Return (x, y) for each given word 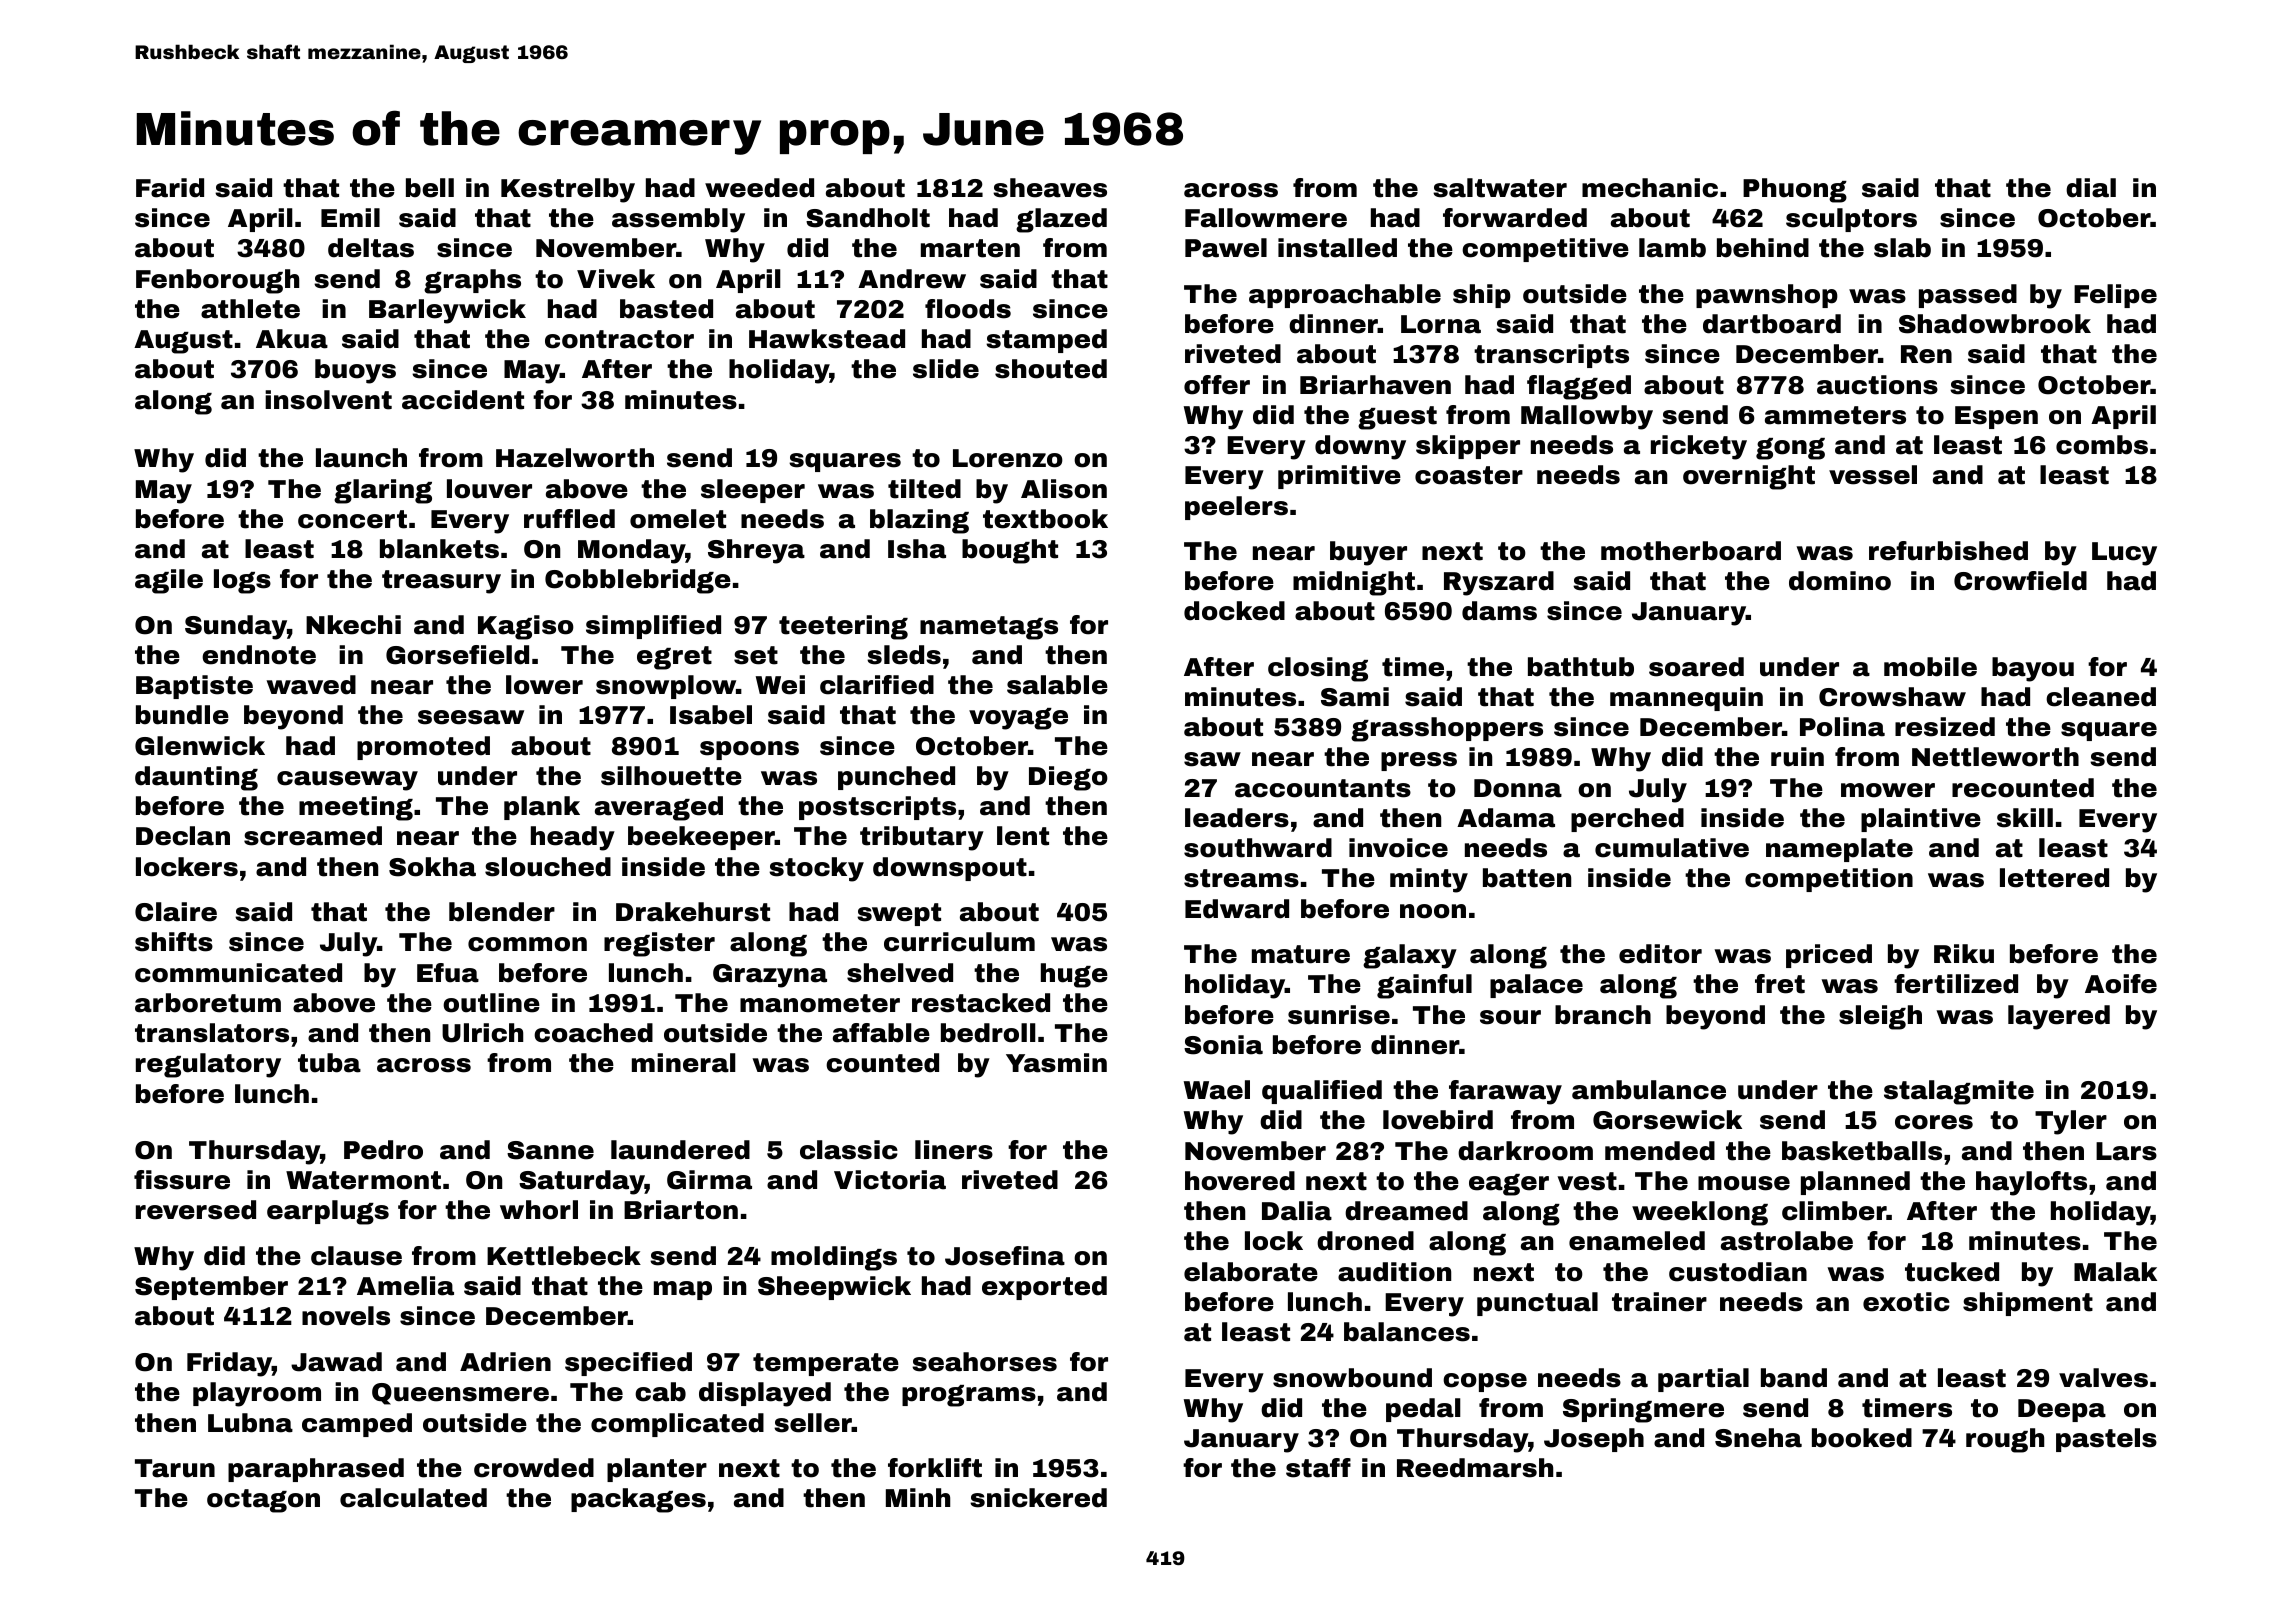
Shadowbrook (1995, 324)
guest (1397, 418)
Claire (176, 912)
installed (1337, 248)
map (683, 1290)
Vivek (616, 279)
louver (489, 489)
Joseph (1594, 1440)
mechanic (1650, 188)
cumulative (1672, 848)
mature (1301, 954)
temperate (826, 1364)
